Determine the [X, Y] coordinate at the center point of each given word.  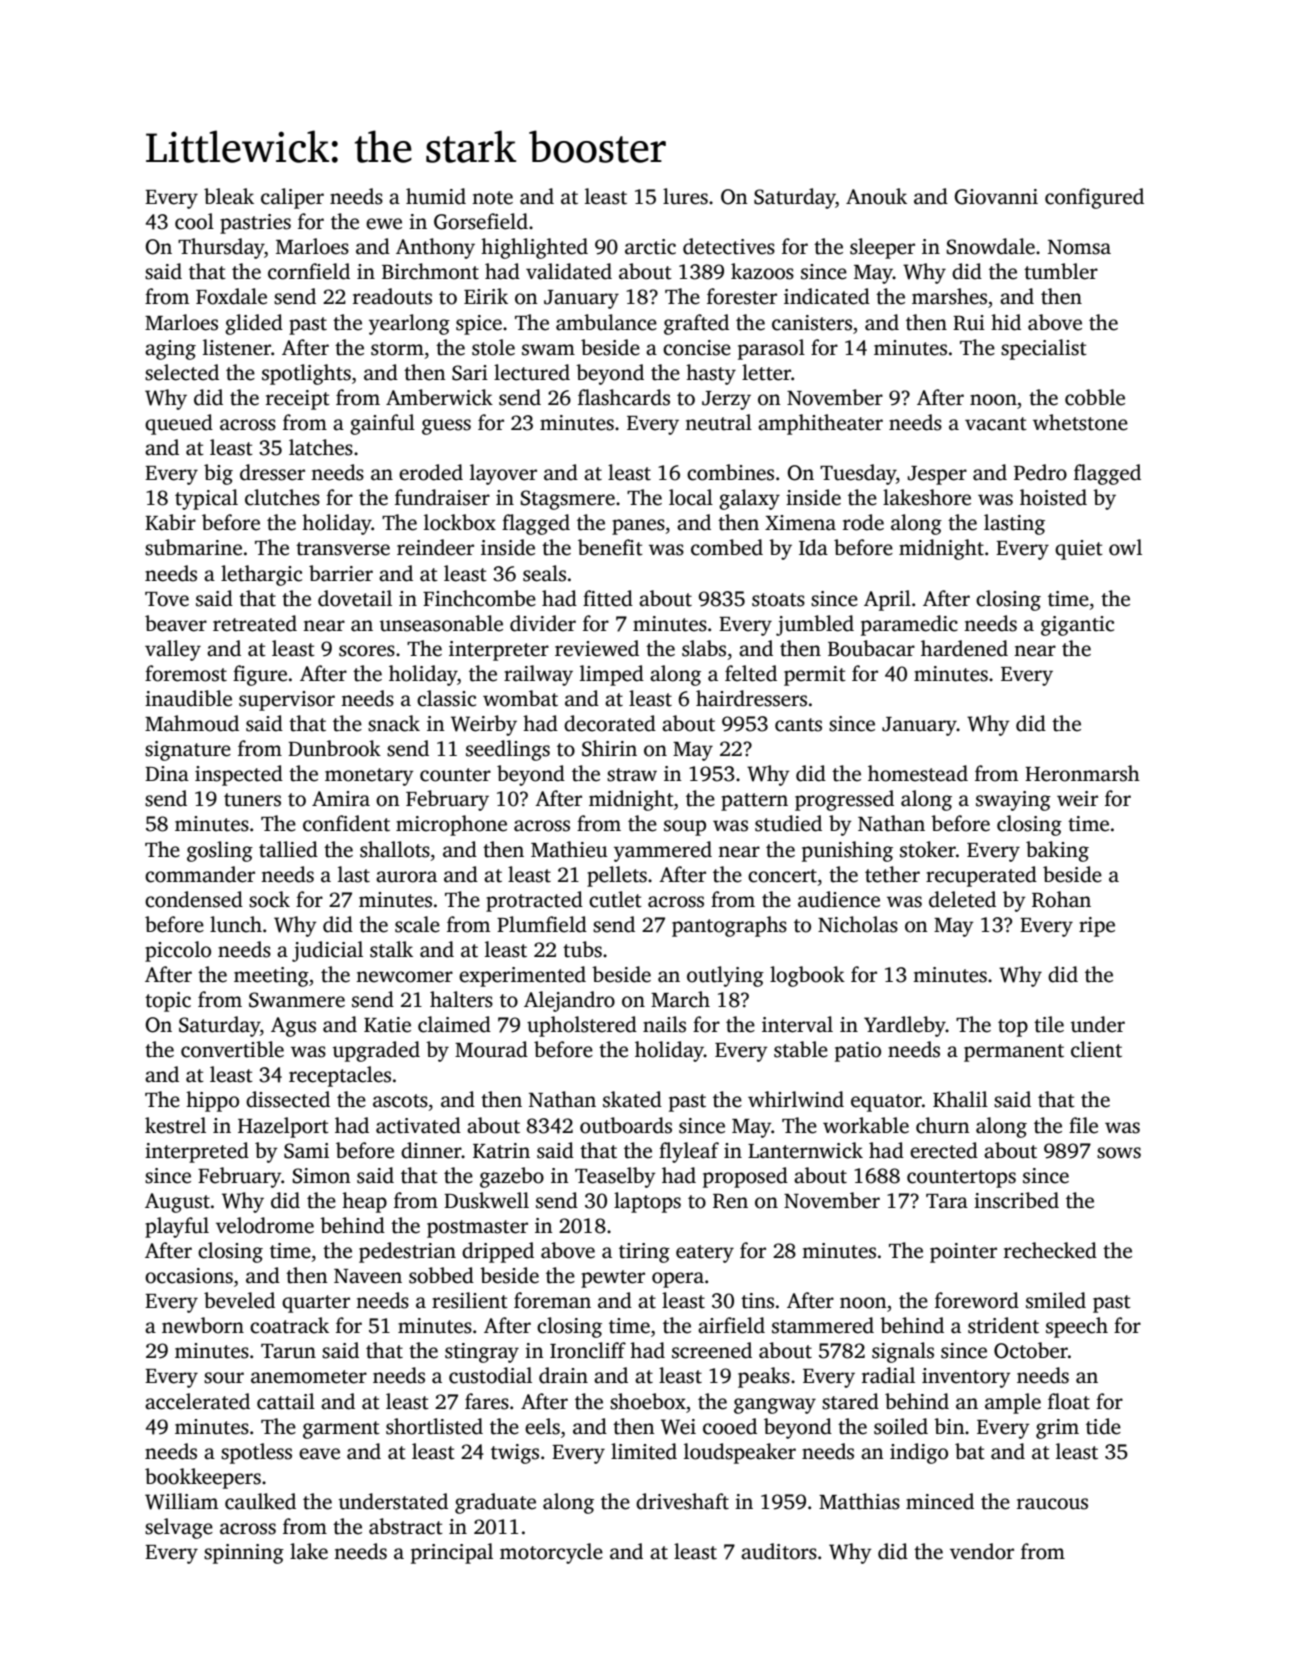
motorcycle [551, 1553]
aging [170, 350]
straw [632, 775]
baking [1057, 851]
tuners [252, 800]
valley [173, 650]
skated [632, 1099]
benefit [610, 547]
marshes [949, 296]
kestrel [175, 1125]
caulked [260, 1501]
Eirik [486, 296]
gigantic [1077, 626]
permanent [1014, 1053]
